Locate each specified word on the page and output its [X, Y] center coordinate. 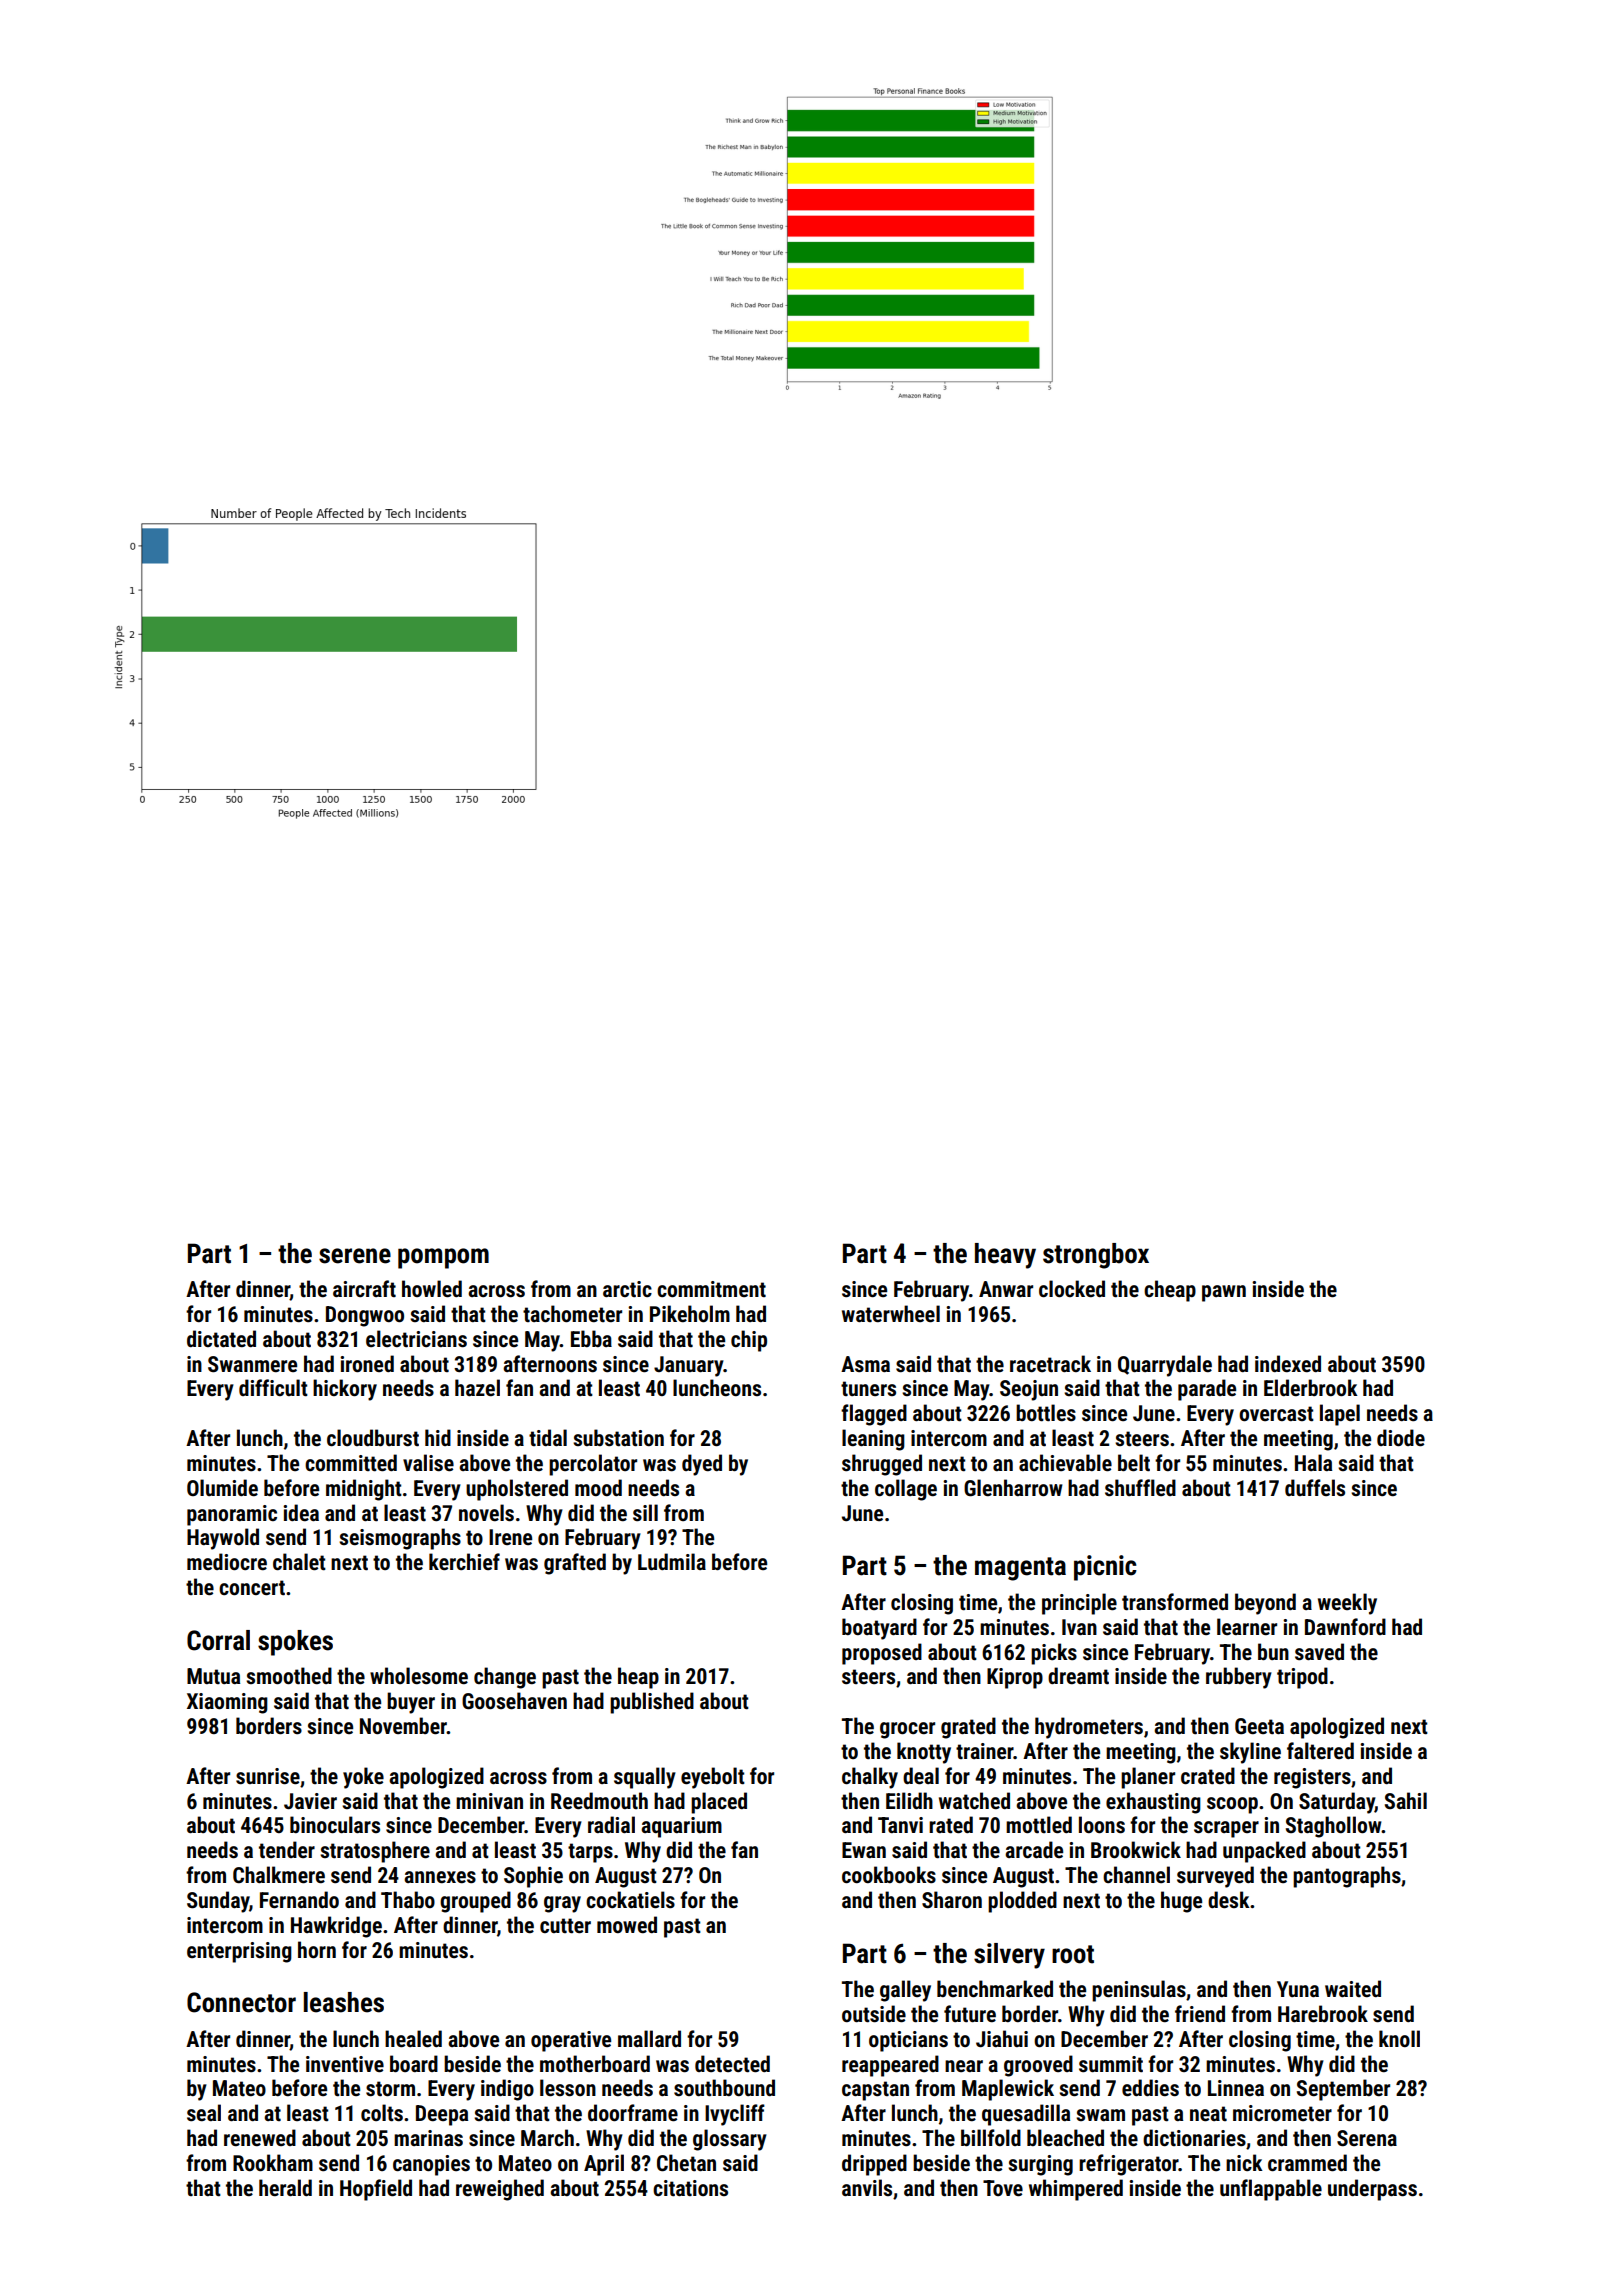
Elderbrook [1311, 1387]
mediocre [227, 1561]
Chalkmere [279, 1875]
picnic [1105, 1568]
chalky [870, 1778]
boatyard [879, 1629]
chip [749, 1341]
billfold [991, 2137]
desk [1229, 1900]
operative [571, 2041]
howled [432, 1289]
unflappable [1271, 2190]
